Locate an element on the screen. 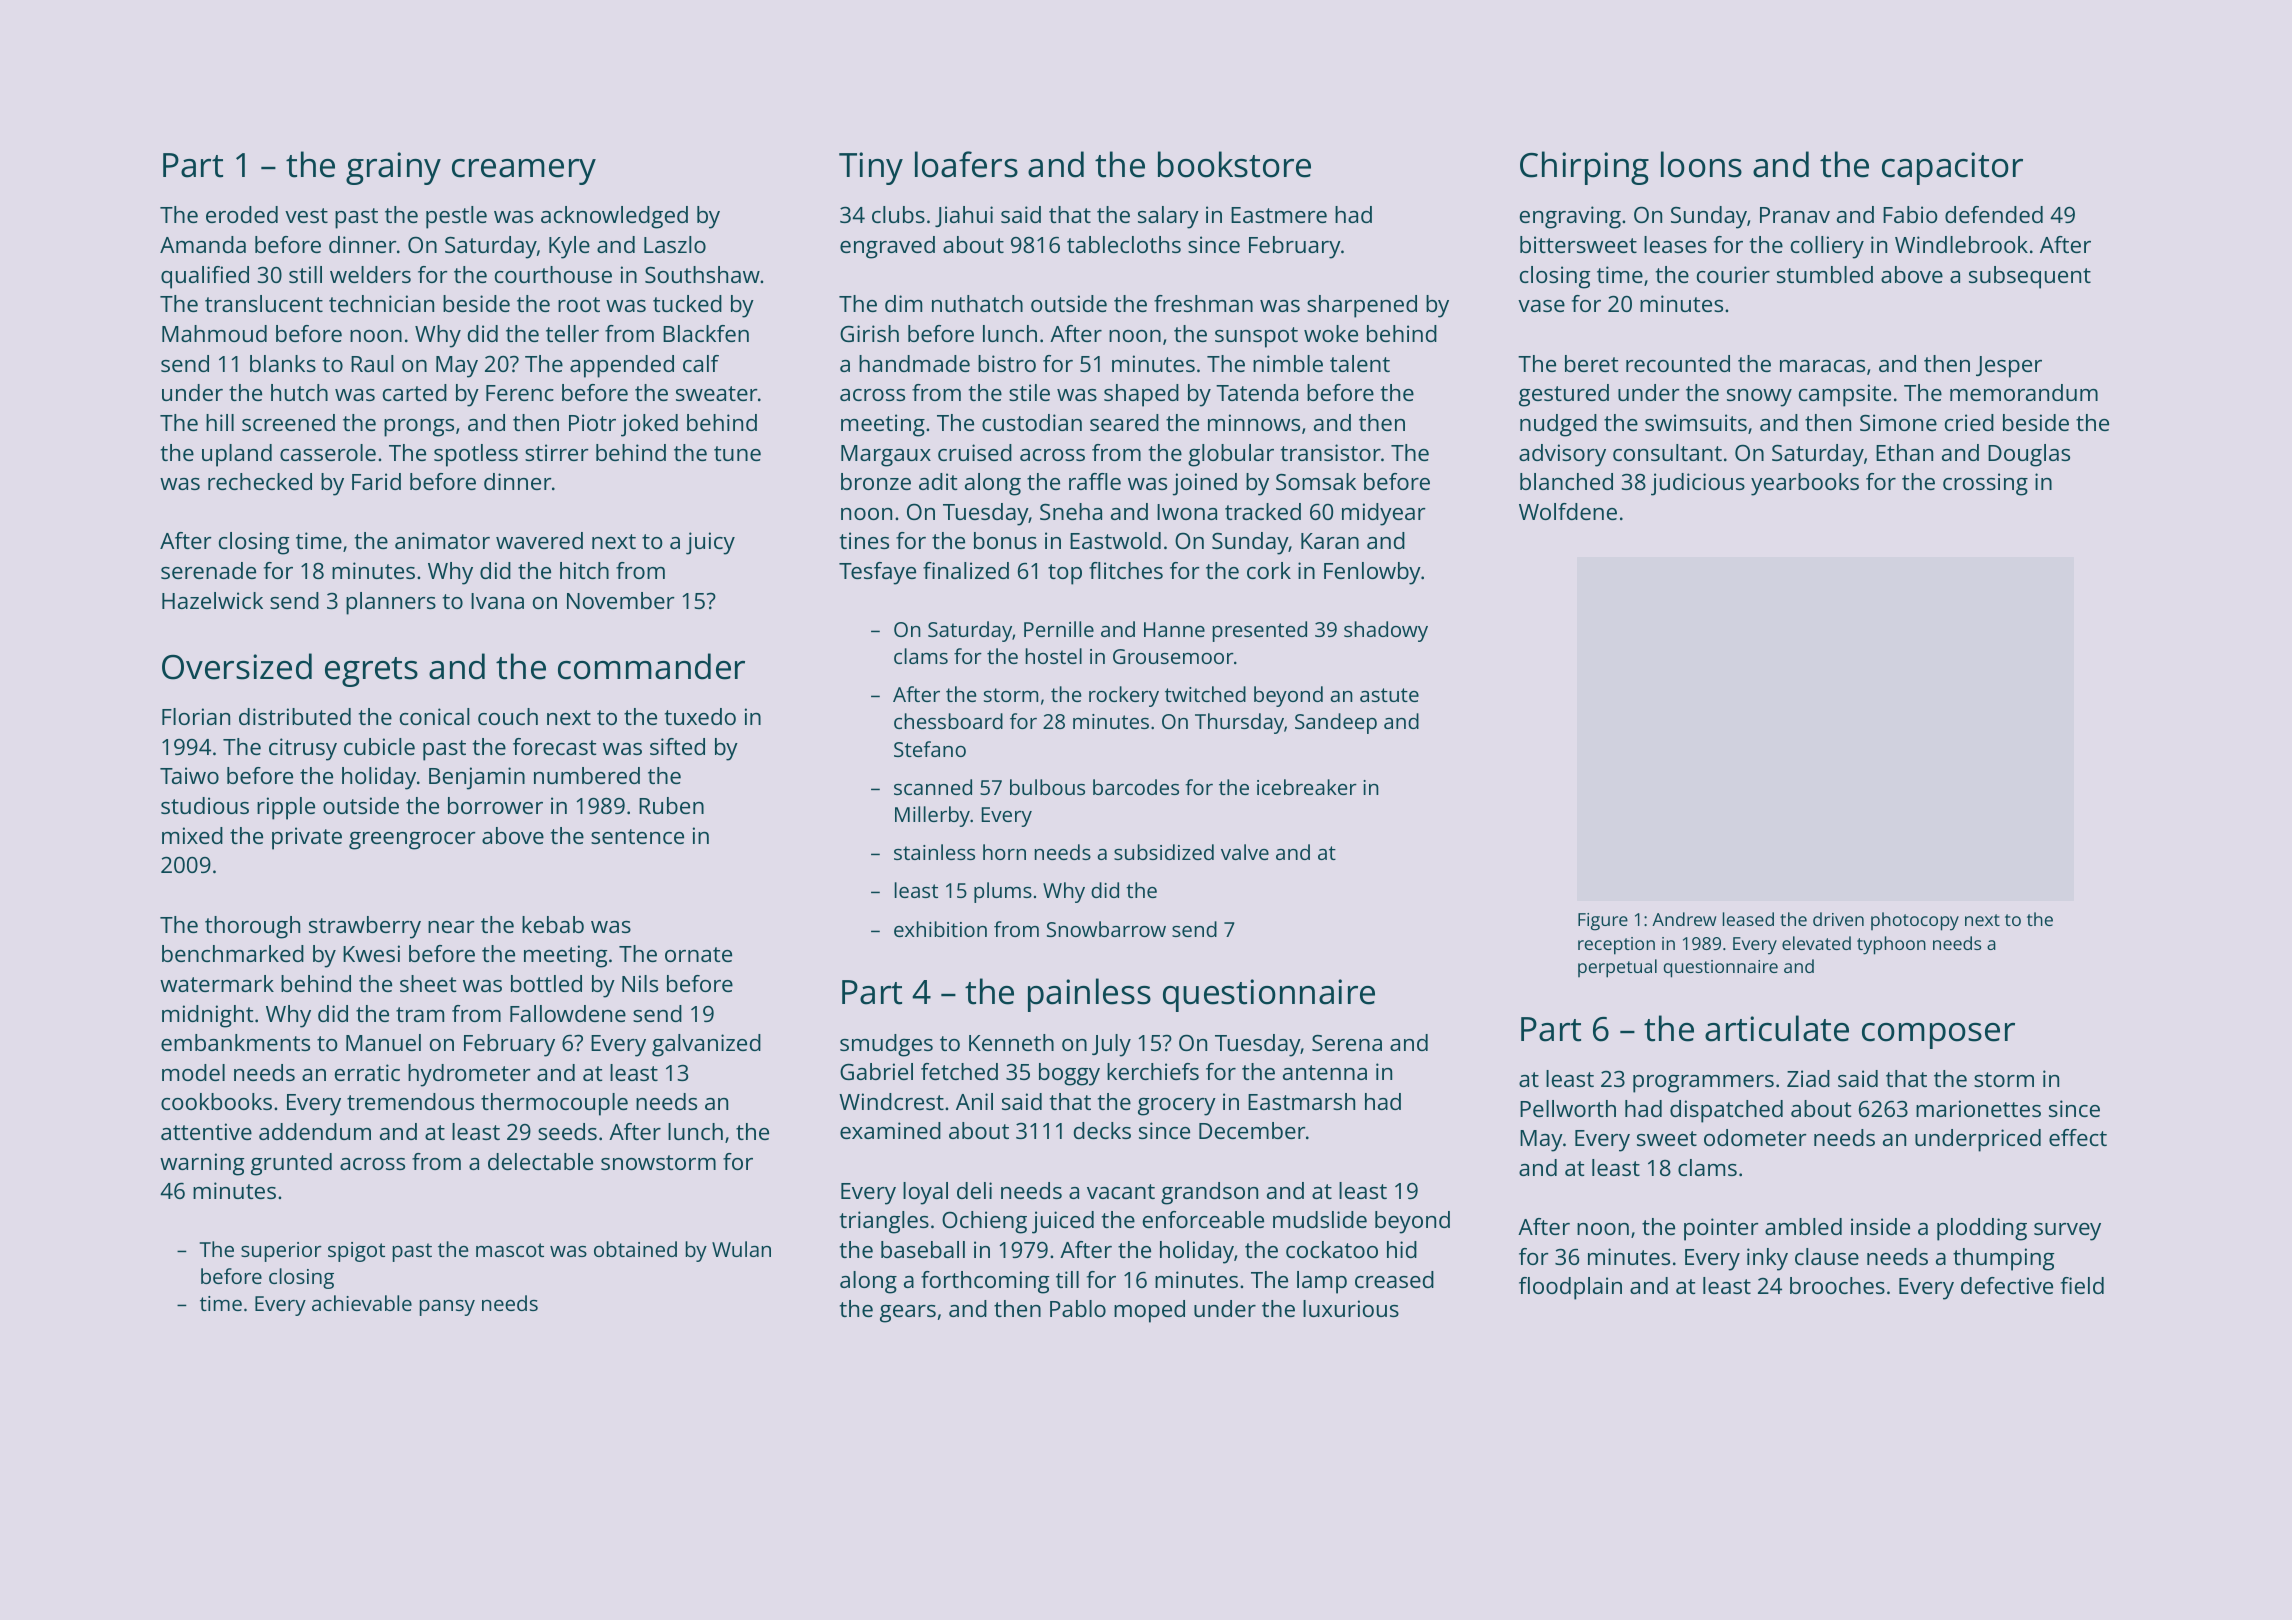 The width and height of the screenshot is (2292, 1620). thorough is located at coordinates (252, 927).
